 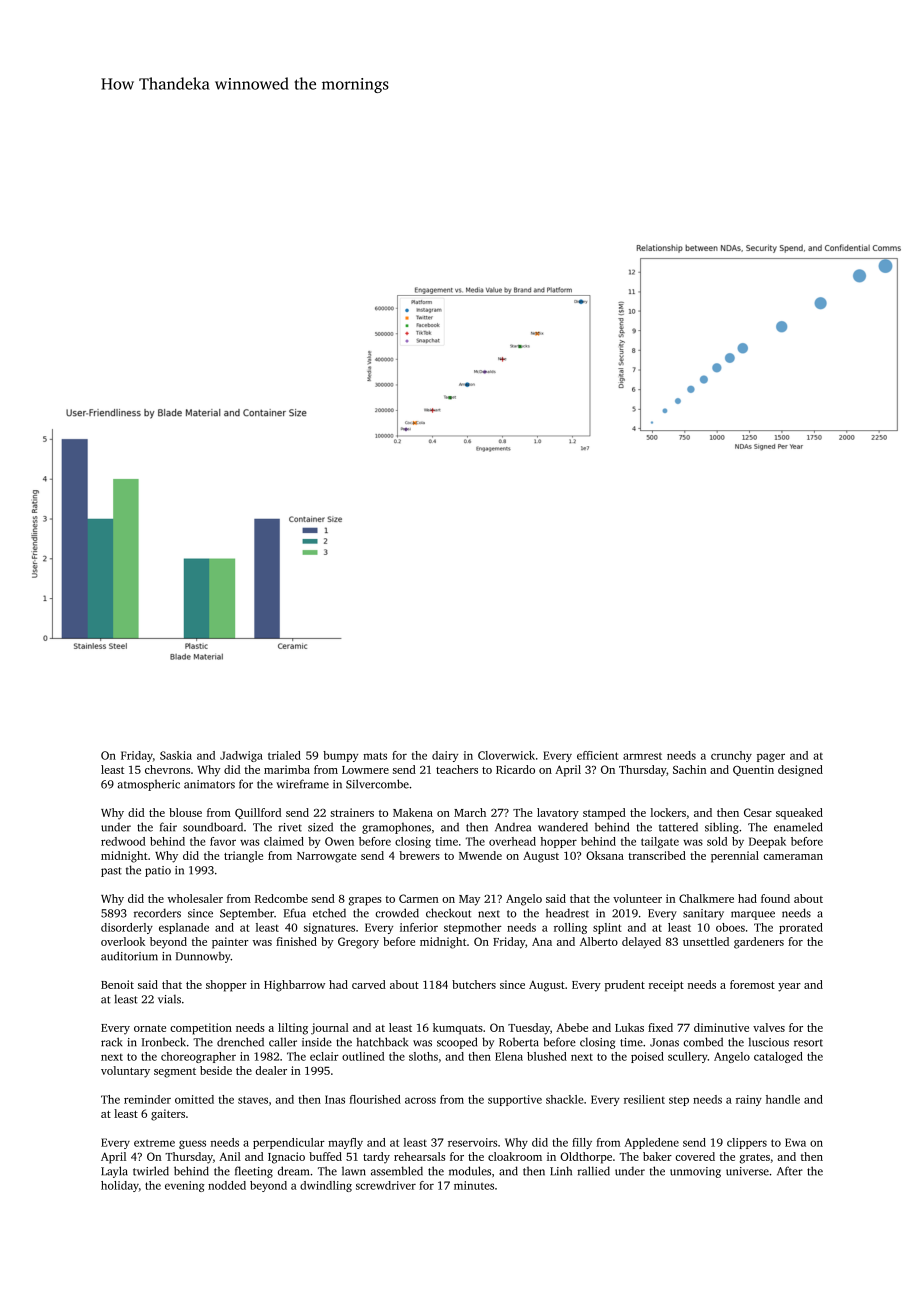 I want to click on unsettled, so click(x=706, y=941).
